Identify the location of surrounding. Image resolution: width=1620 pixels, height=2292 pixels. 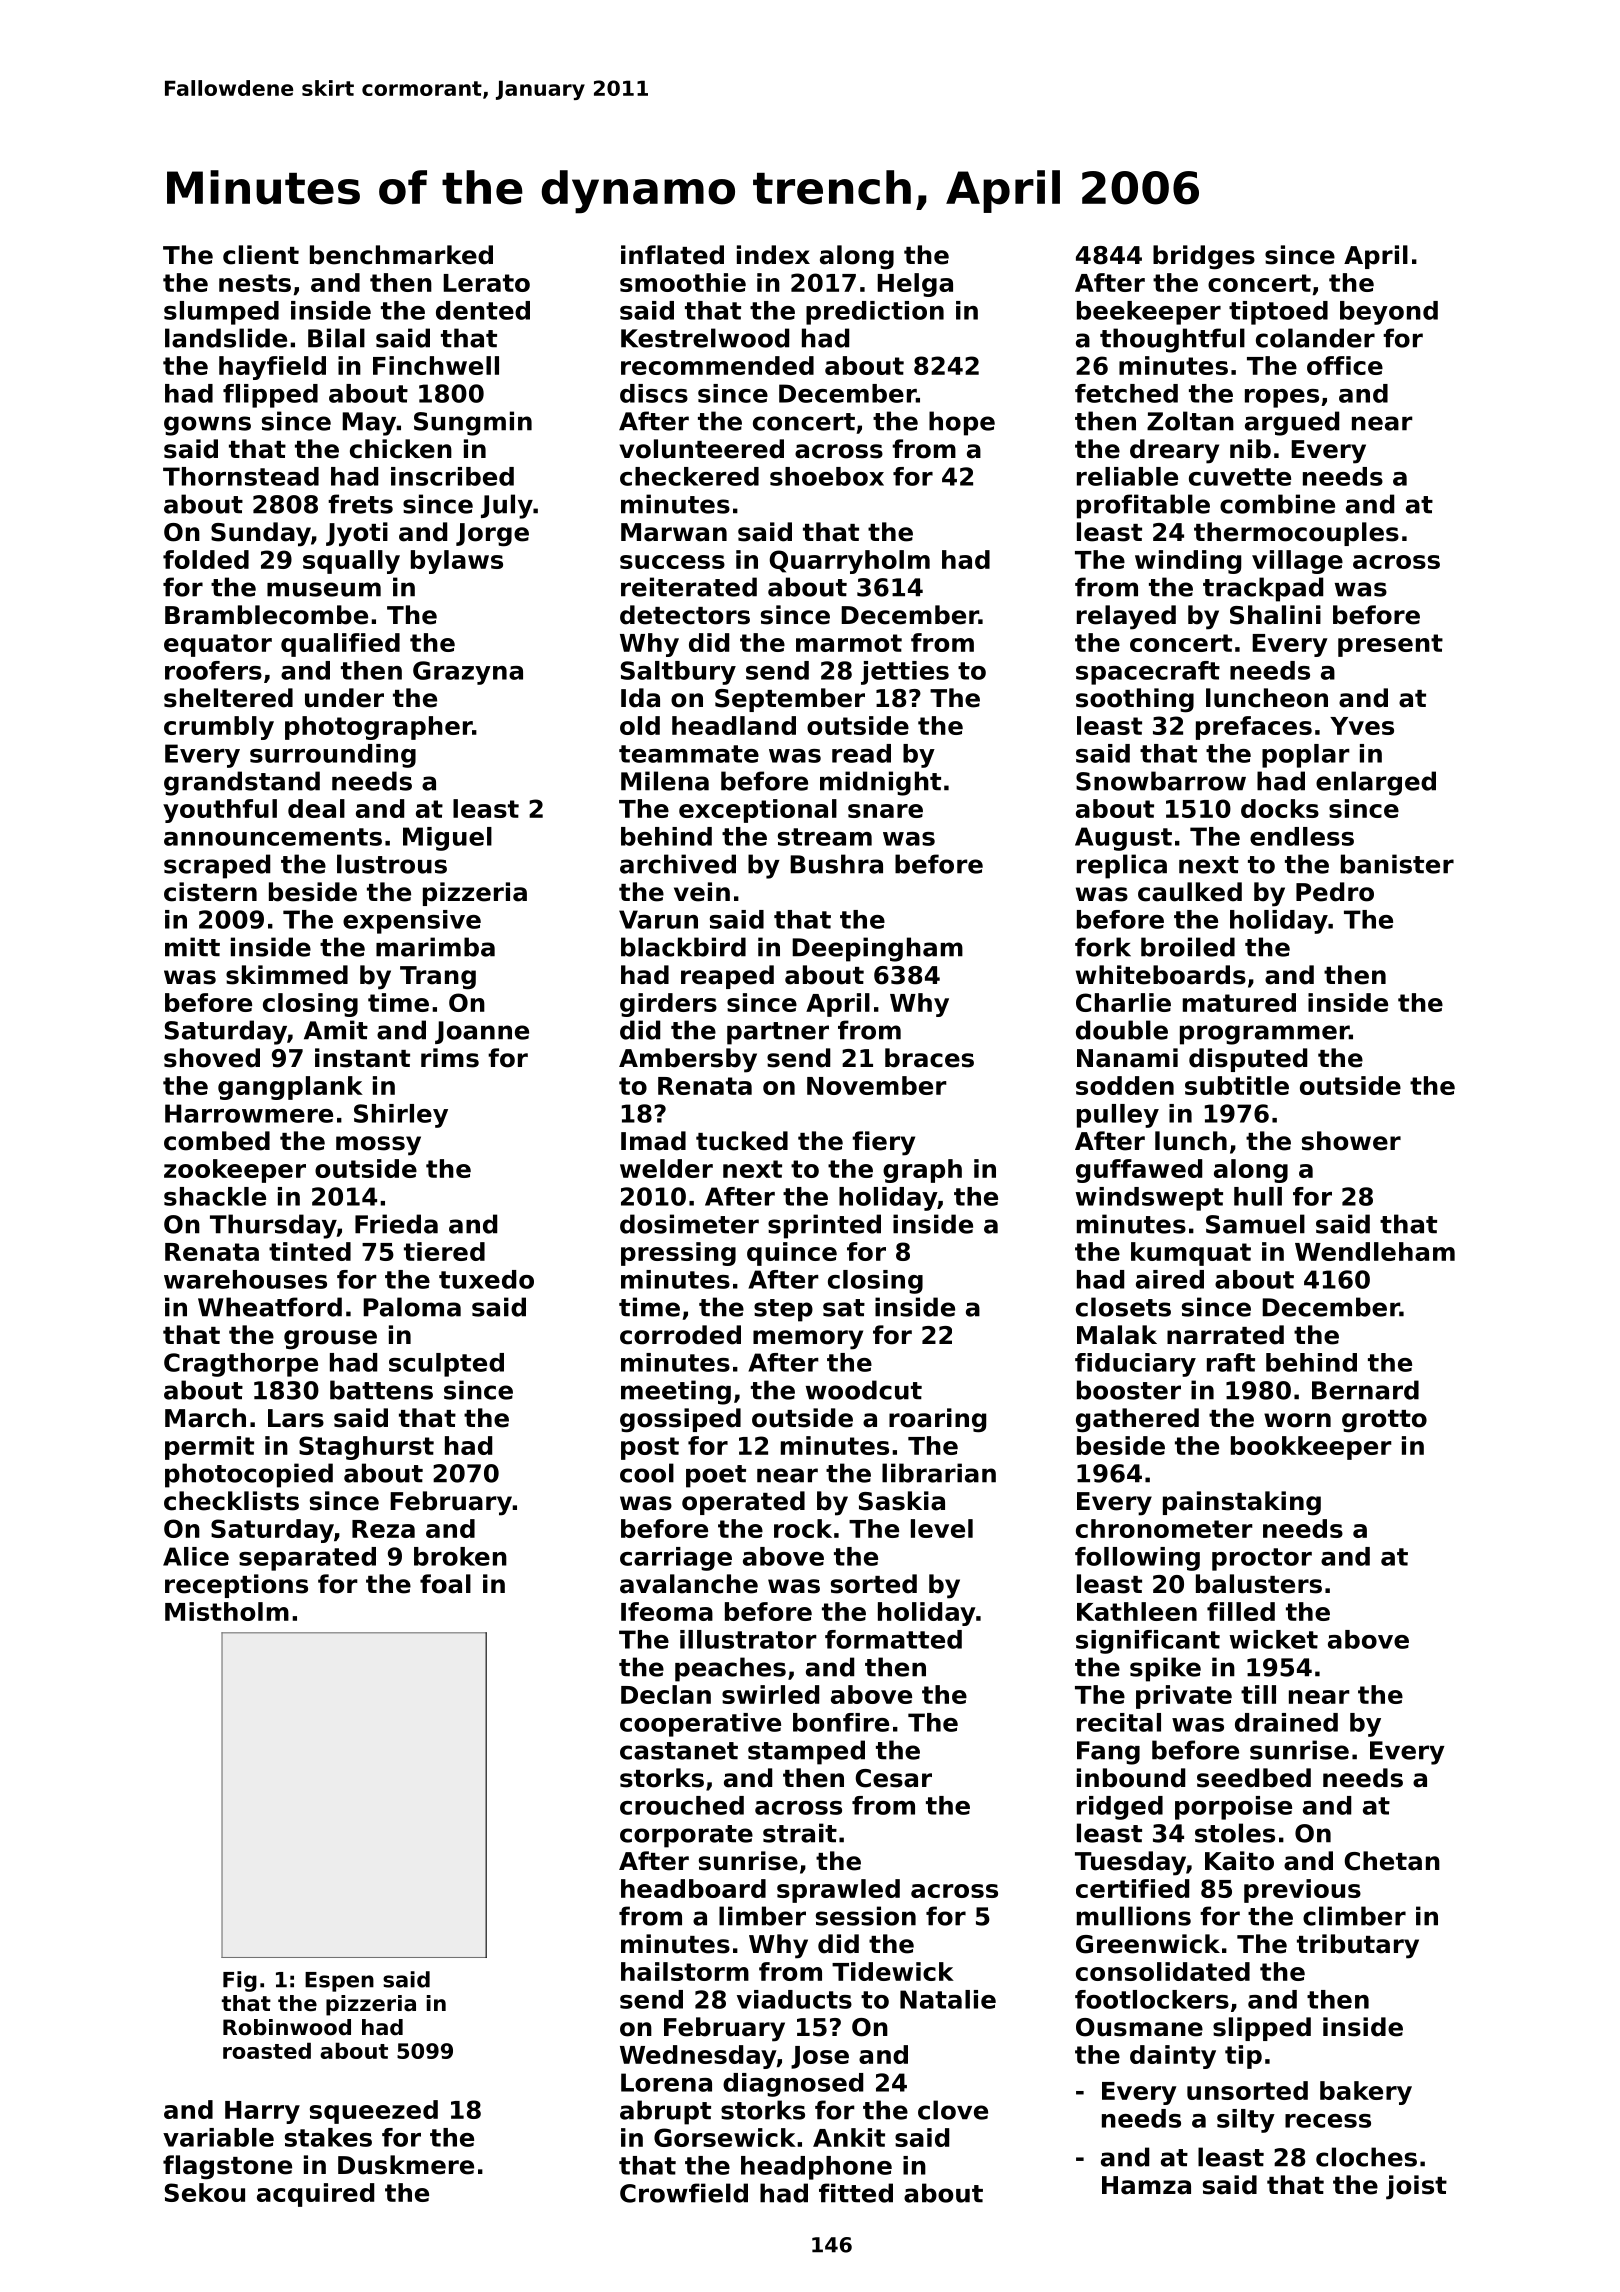
(333, 756).
